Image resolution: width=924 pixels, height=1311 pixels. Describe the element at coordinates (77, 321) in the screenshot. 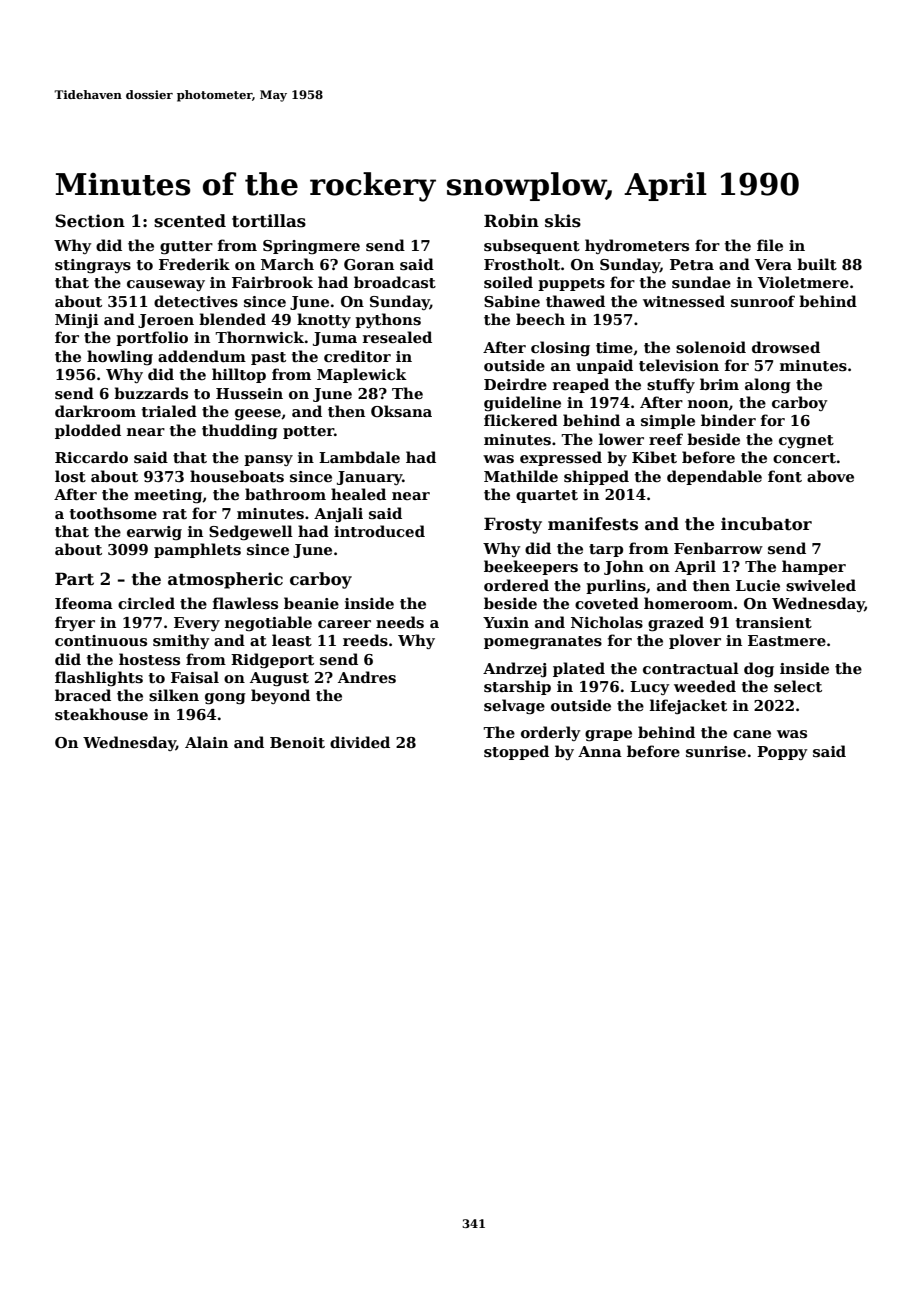

I see `Minji` at that location.
